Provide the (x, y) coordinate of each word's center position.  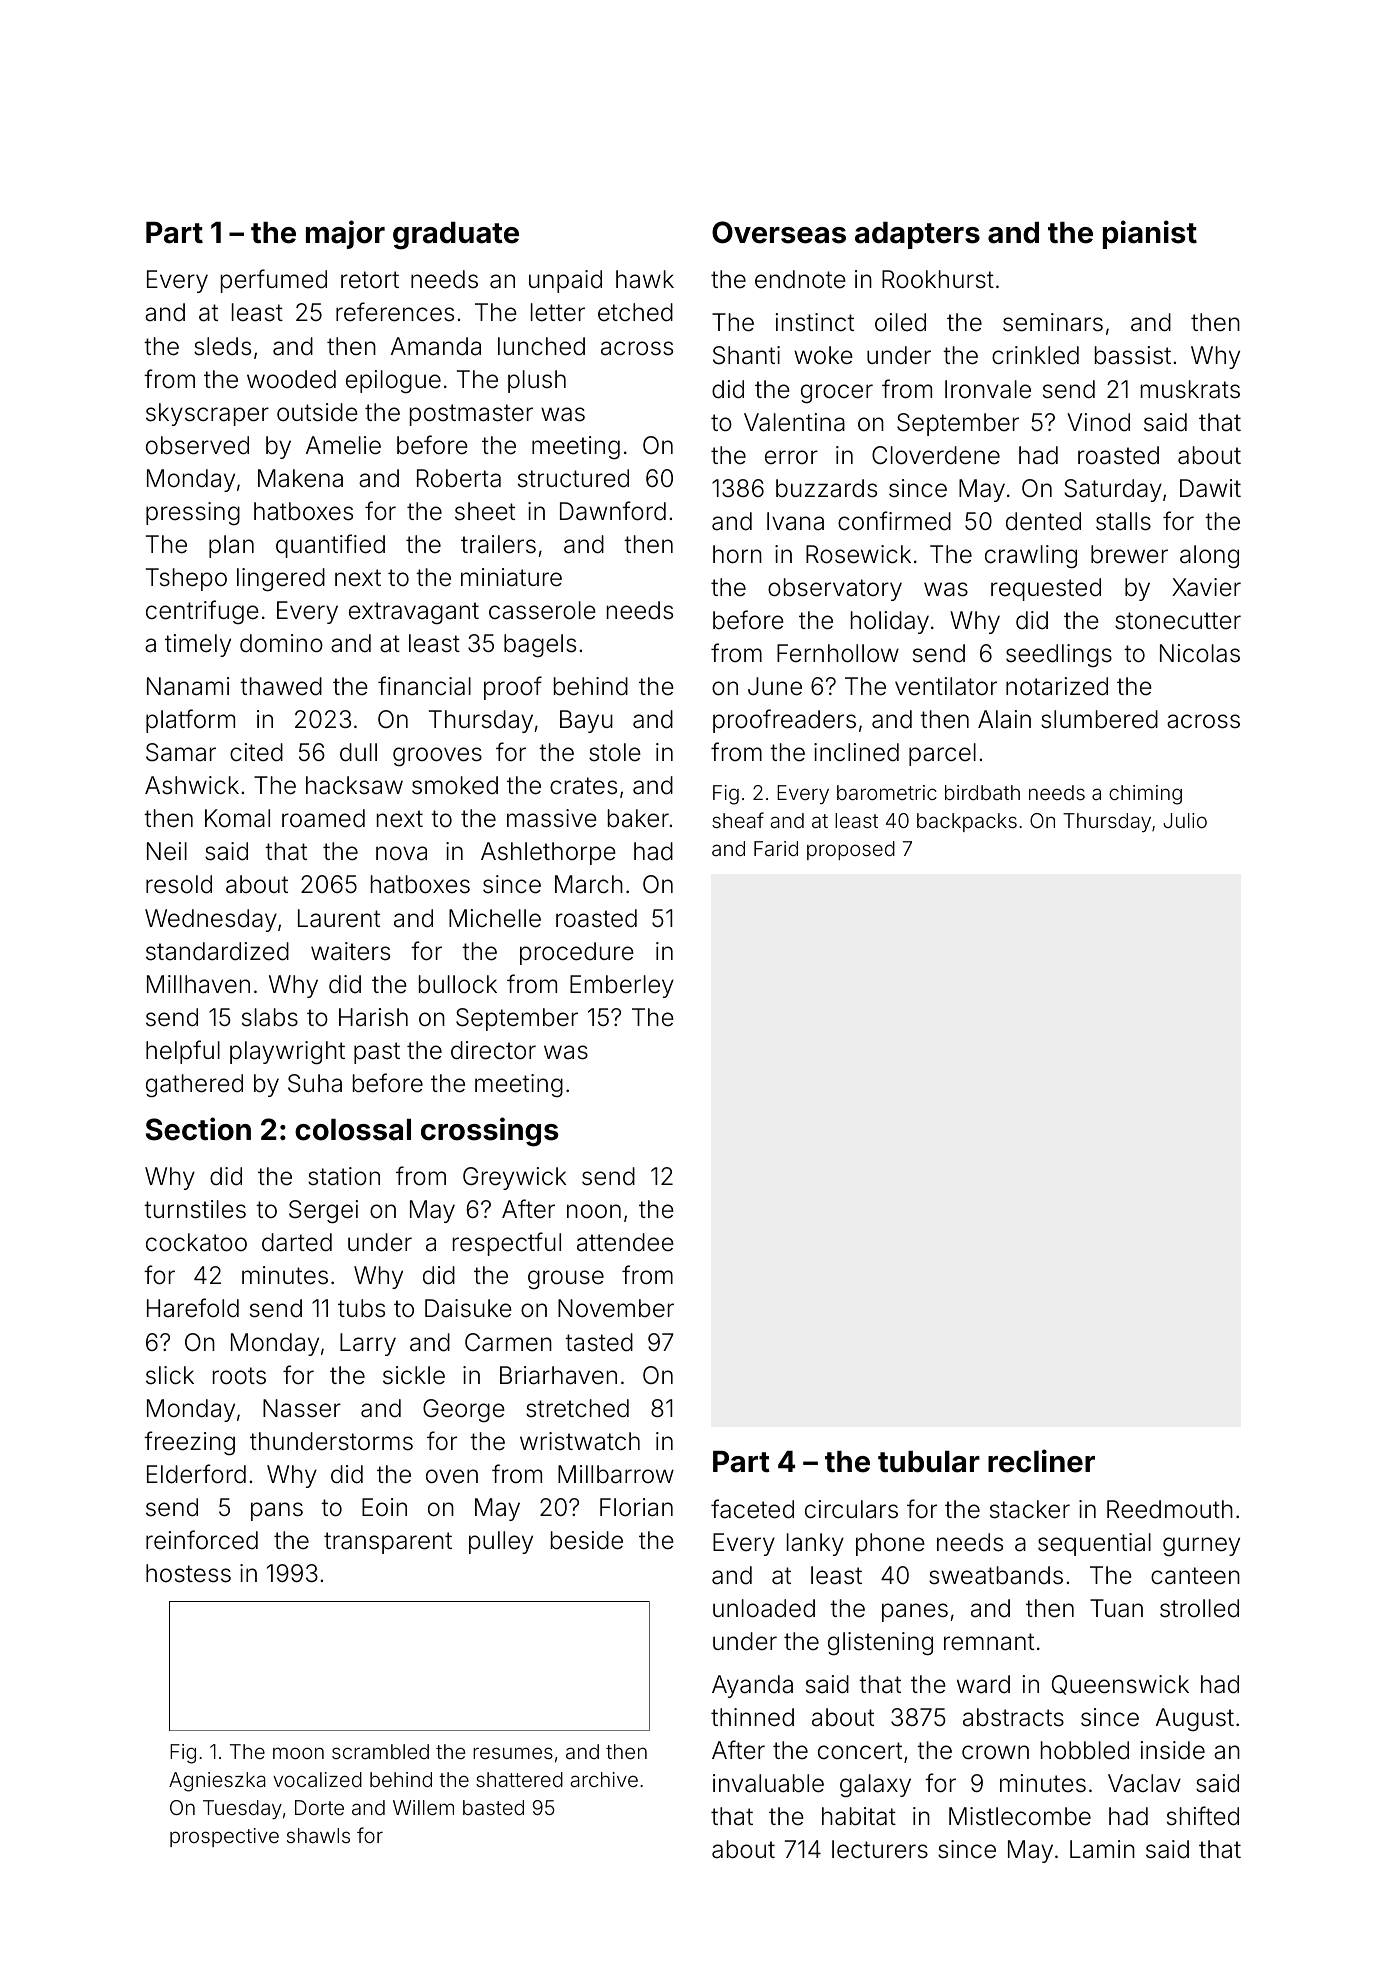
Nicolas (1200, 653)
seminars (1053, 322)
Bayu (586, 721)
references (395, 312)
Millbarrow (616, 1474)
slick (170, 1375)
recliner (1041, 1461)
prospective (224, 1837)
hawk (645, 279)
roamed (323, 818)
